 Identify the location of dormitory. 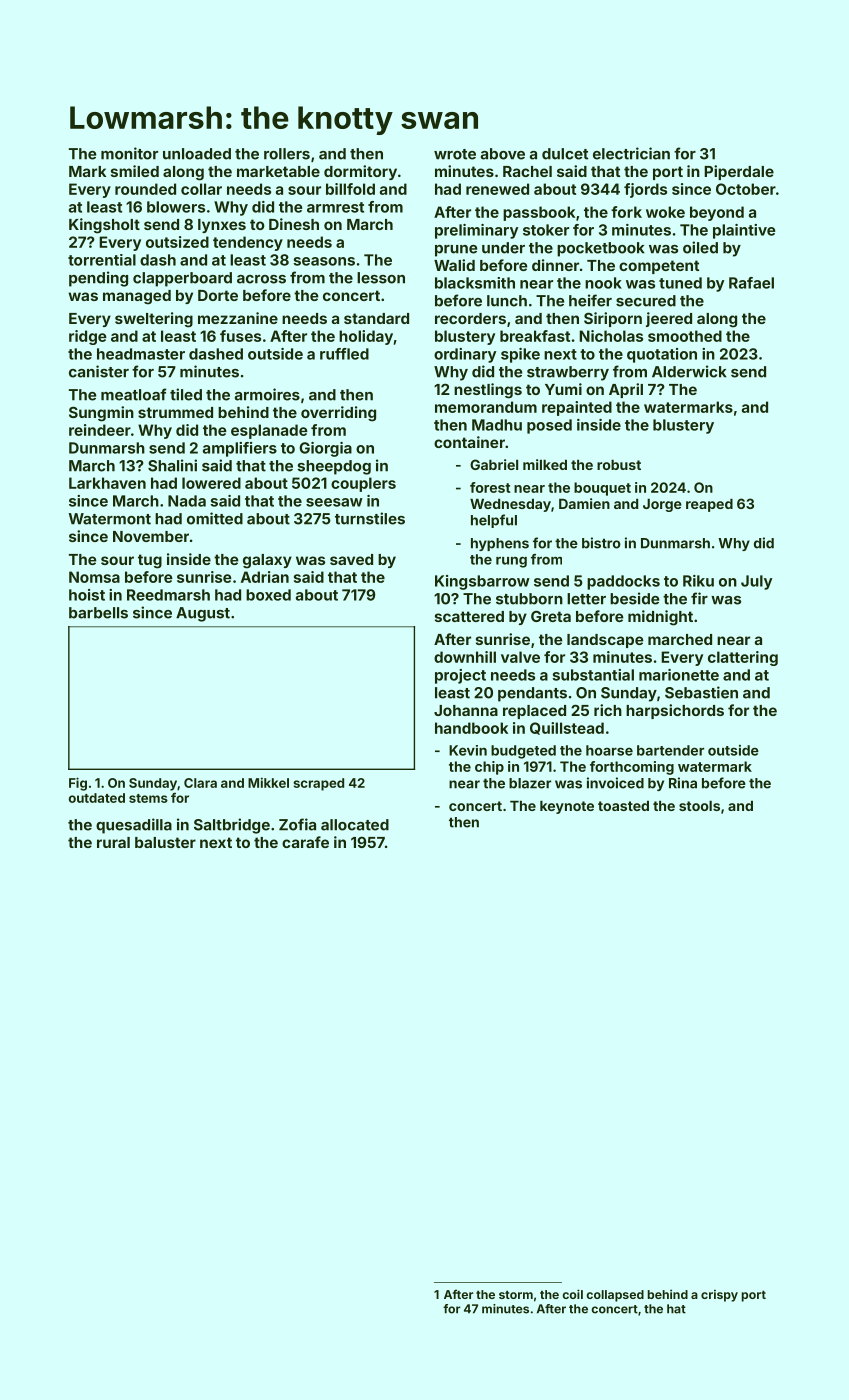
(360, 172).
